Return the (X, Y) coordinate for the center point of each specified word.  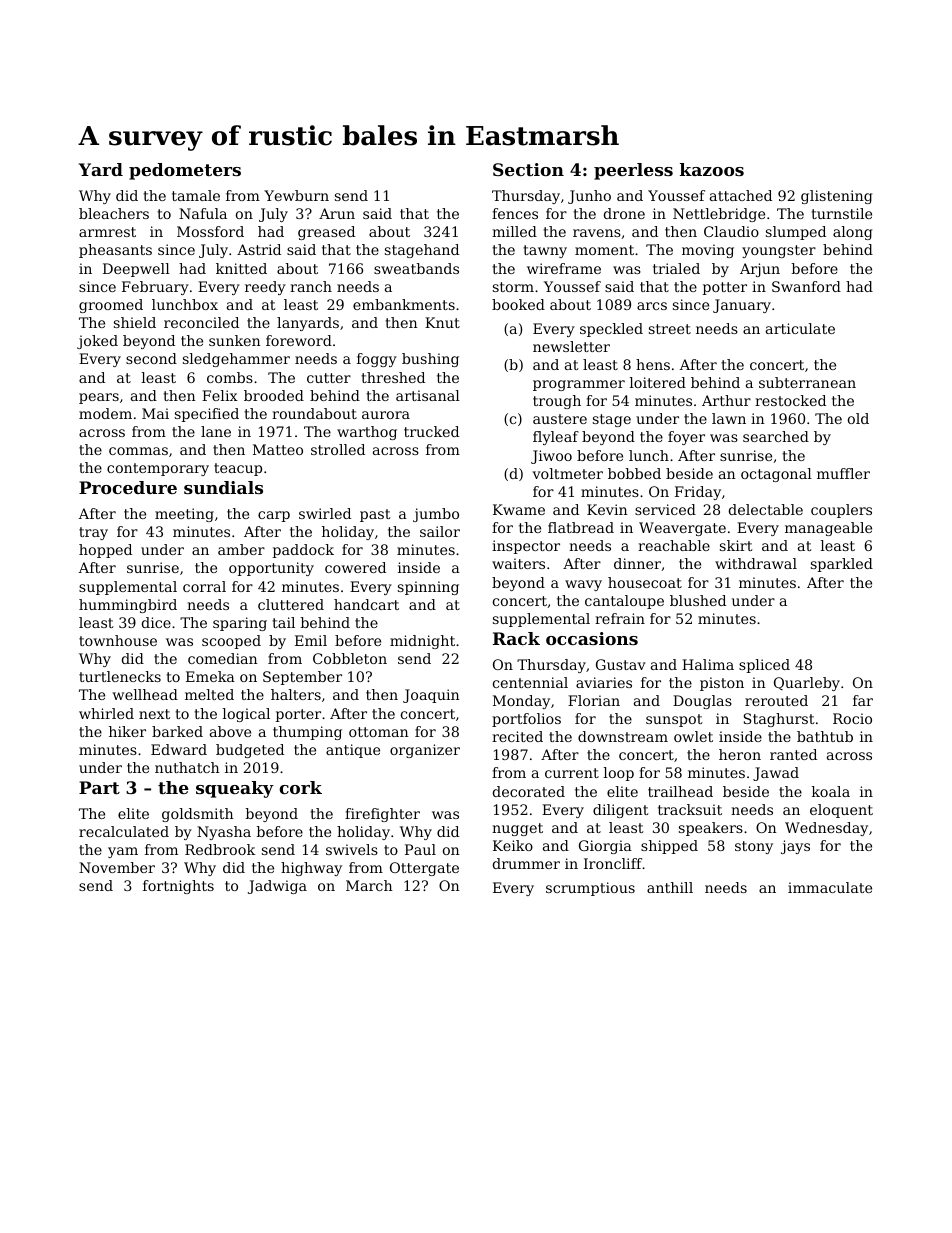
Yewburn (296, 195)
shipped (669, 847)
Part (99, 787)
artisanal (428, 395)
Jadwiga (277, 887)
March (369, 885)
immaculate (830, 887)
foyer (686, 438)
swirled (325, 513)
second (151, 358)
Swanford (806, 286)
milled (514, 231)
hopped (105, 551)
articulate (800, 328)
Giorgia (605, 847)
